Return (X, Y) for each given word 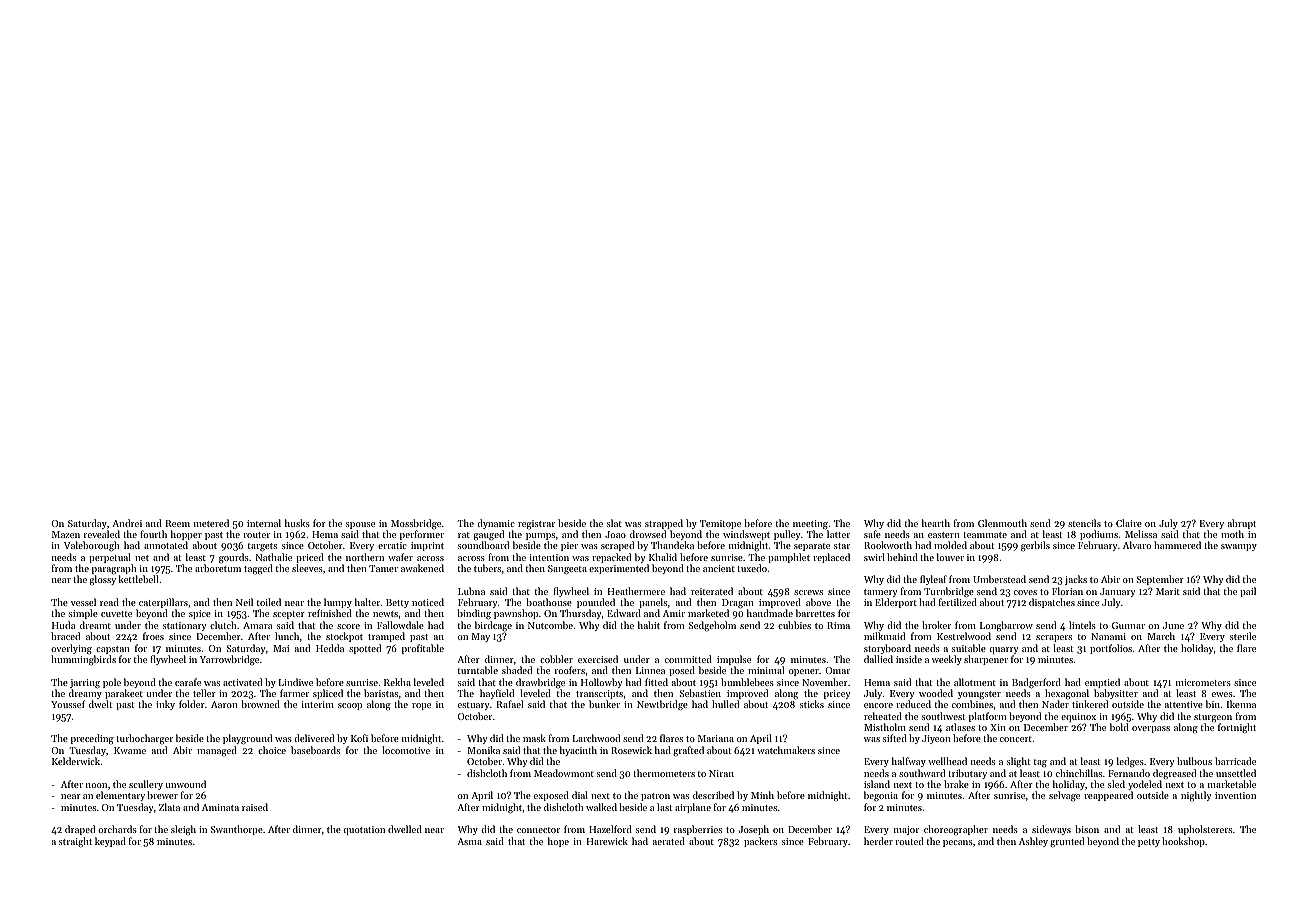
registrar (536, 524)
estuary (473, 706)
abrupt (1242, 524)
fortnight (1237, 728)
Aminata (220, 807)
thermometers (664, 773)
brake (956, 784)
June (1173, 625)
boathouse (549, 602)
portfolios (1111, 649)
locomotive (406, 750)
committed (688, 659)
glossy (103, 580)
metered (211, 523)
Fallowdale (400, 625)
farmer (294, 693)
